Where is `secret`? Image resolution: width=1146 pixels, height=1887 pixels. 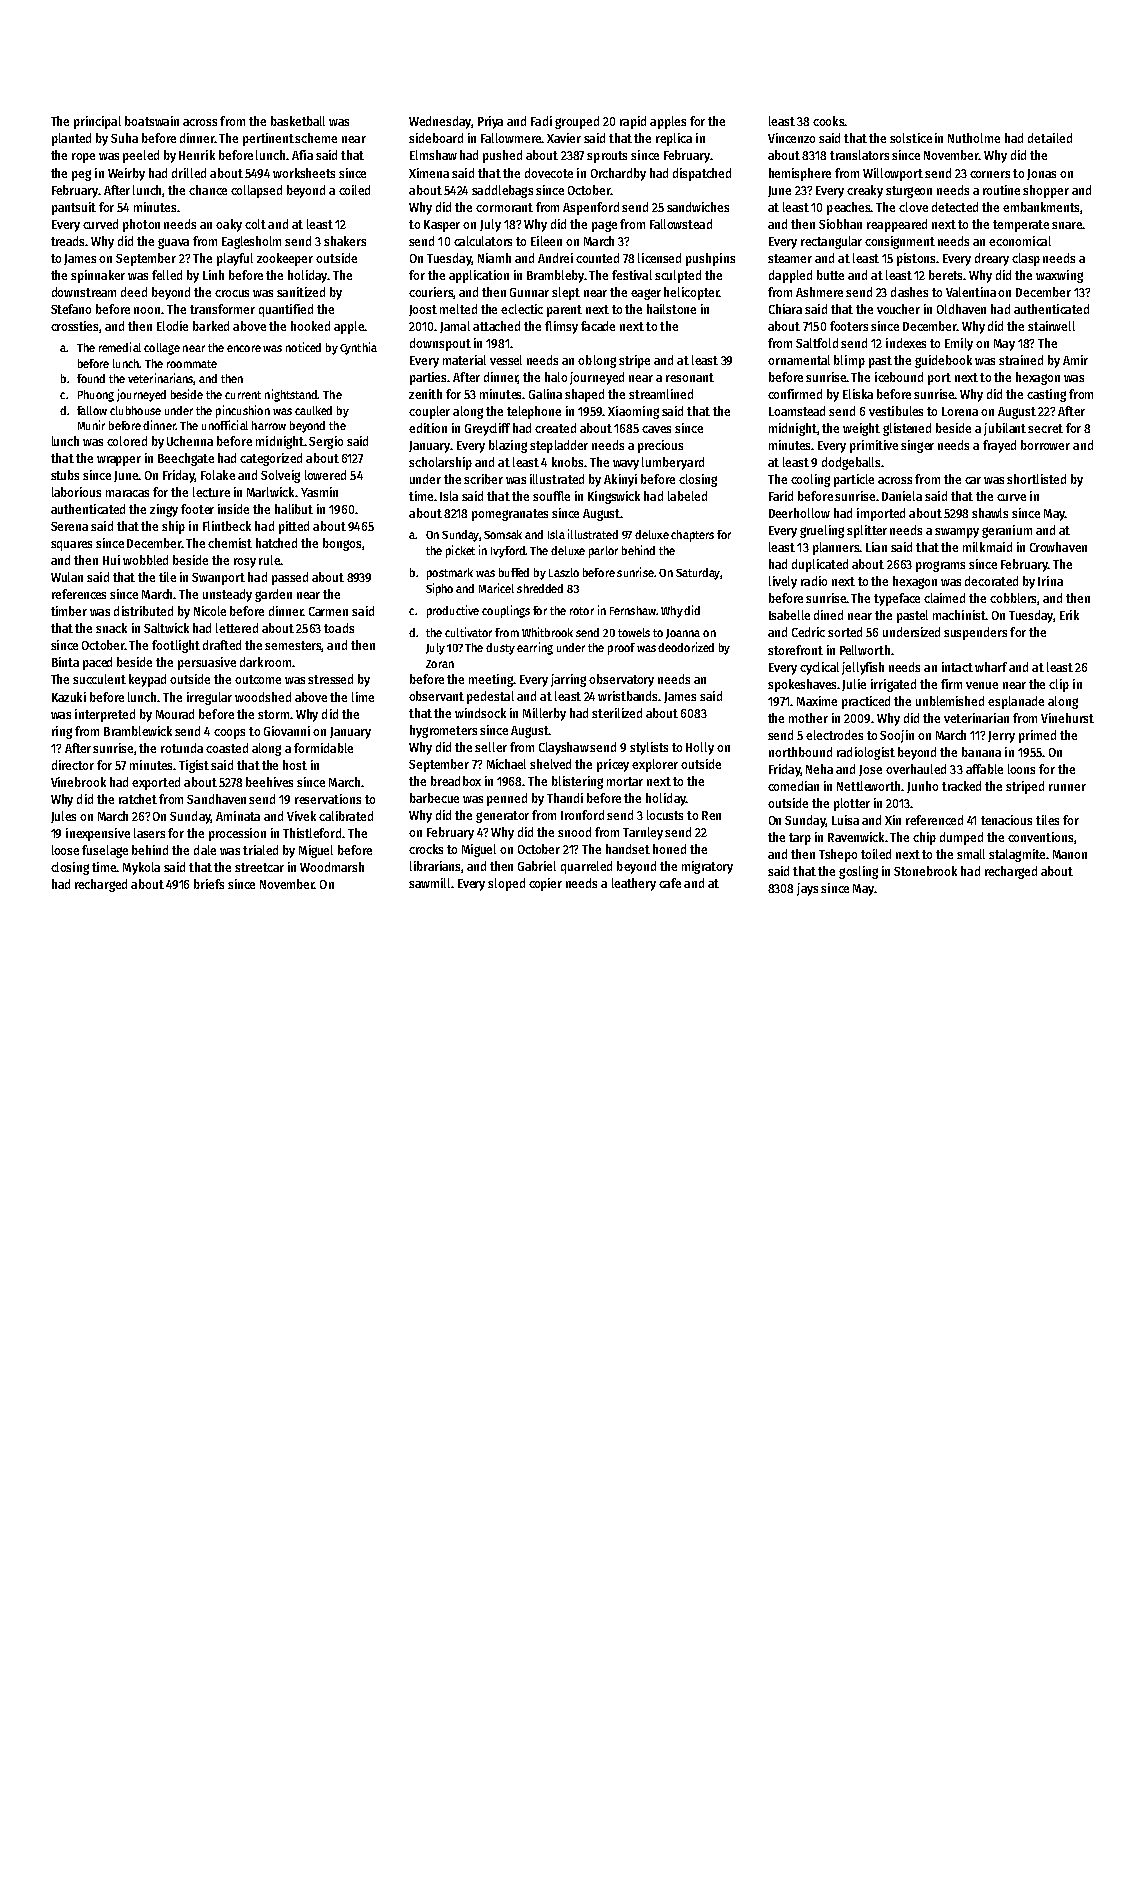
secret is located at coordinates (1045, 428).
